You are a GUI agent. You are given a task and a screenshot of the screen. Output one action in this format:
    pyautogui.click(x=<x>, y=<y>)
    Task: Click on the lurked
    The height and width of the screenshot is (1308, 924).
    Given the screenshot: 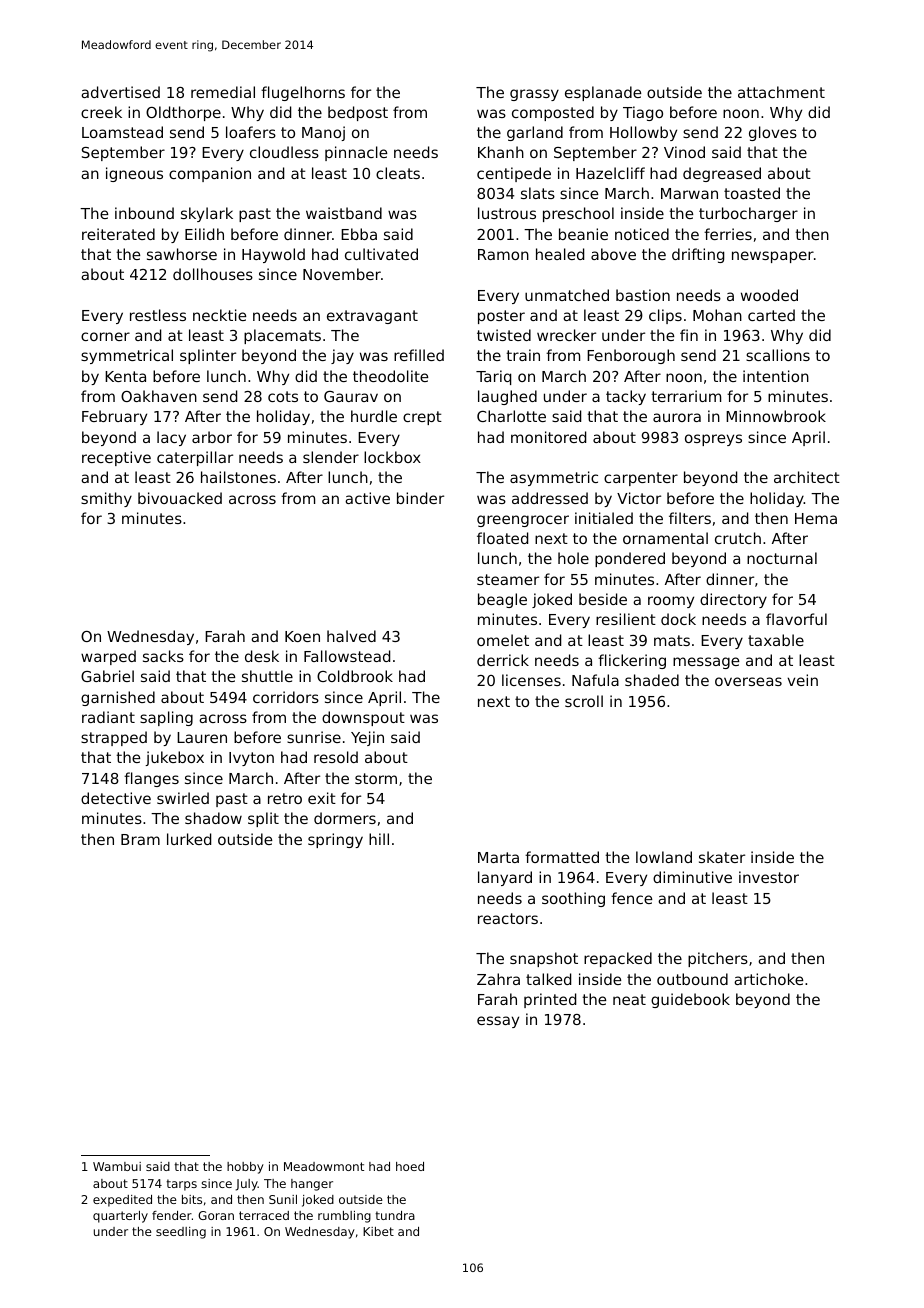 What is the action you would take?
    pyautogui.click(x=189, y=839)
